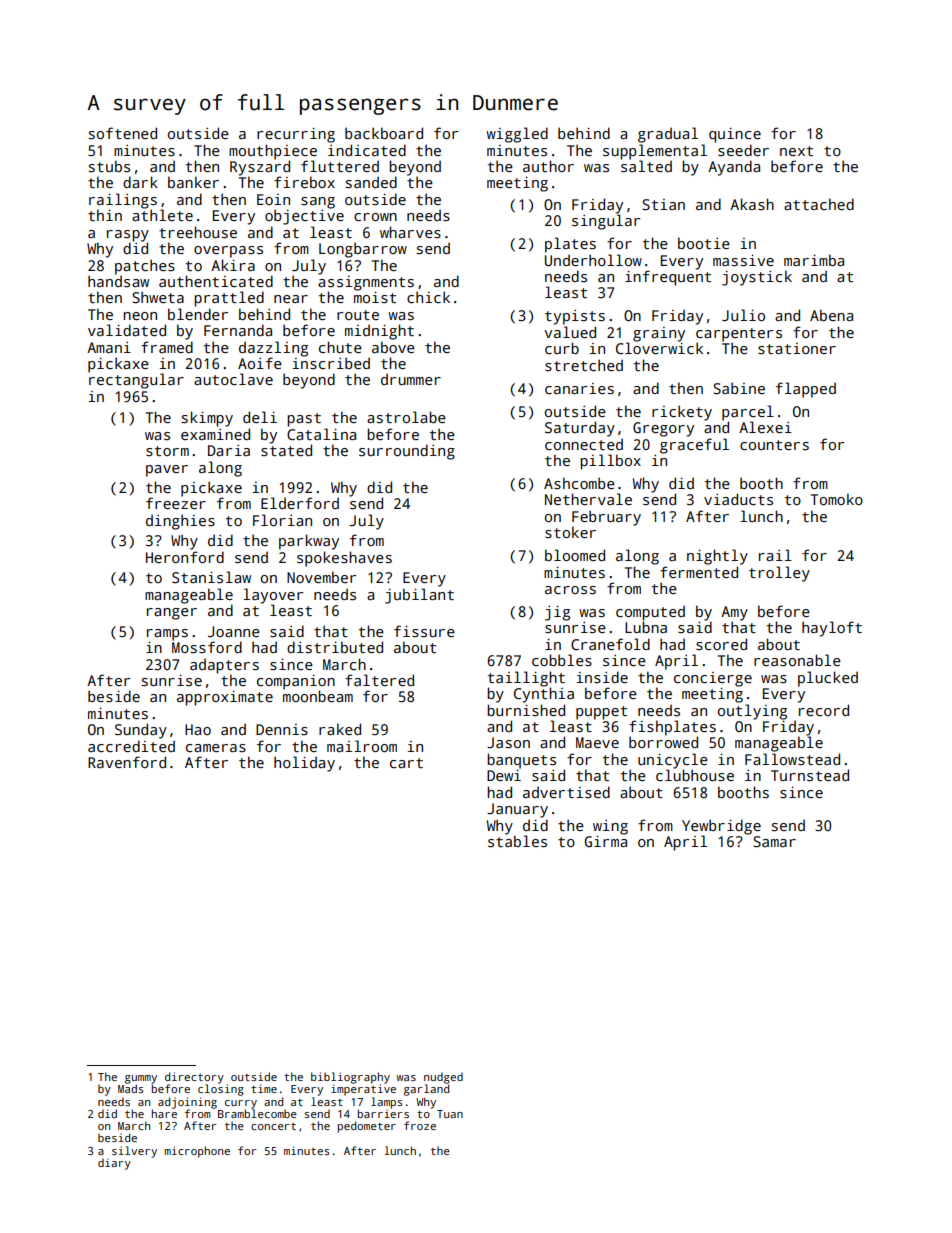  What do you see at coordinates (207, 419) in the document?
I see `skimpy` at bounding box center [207, 419].
